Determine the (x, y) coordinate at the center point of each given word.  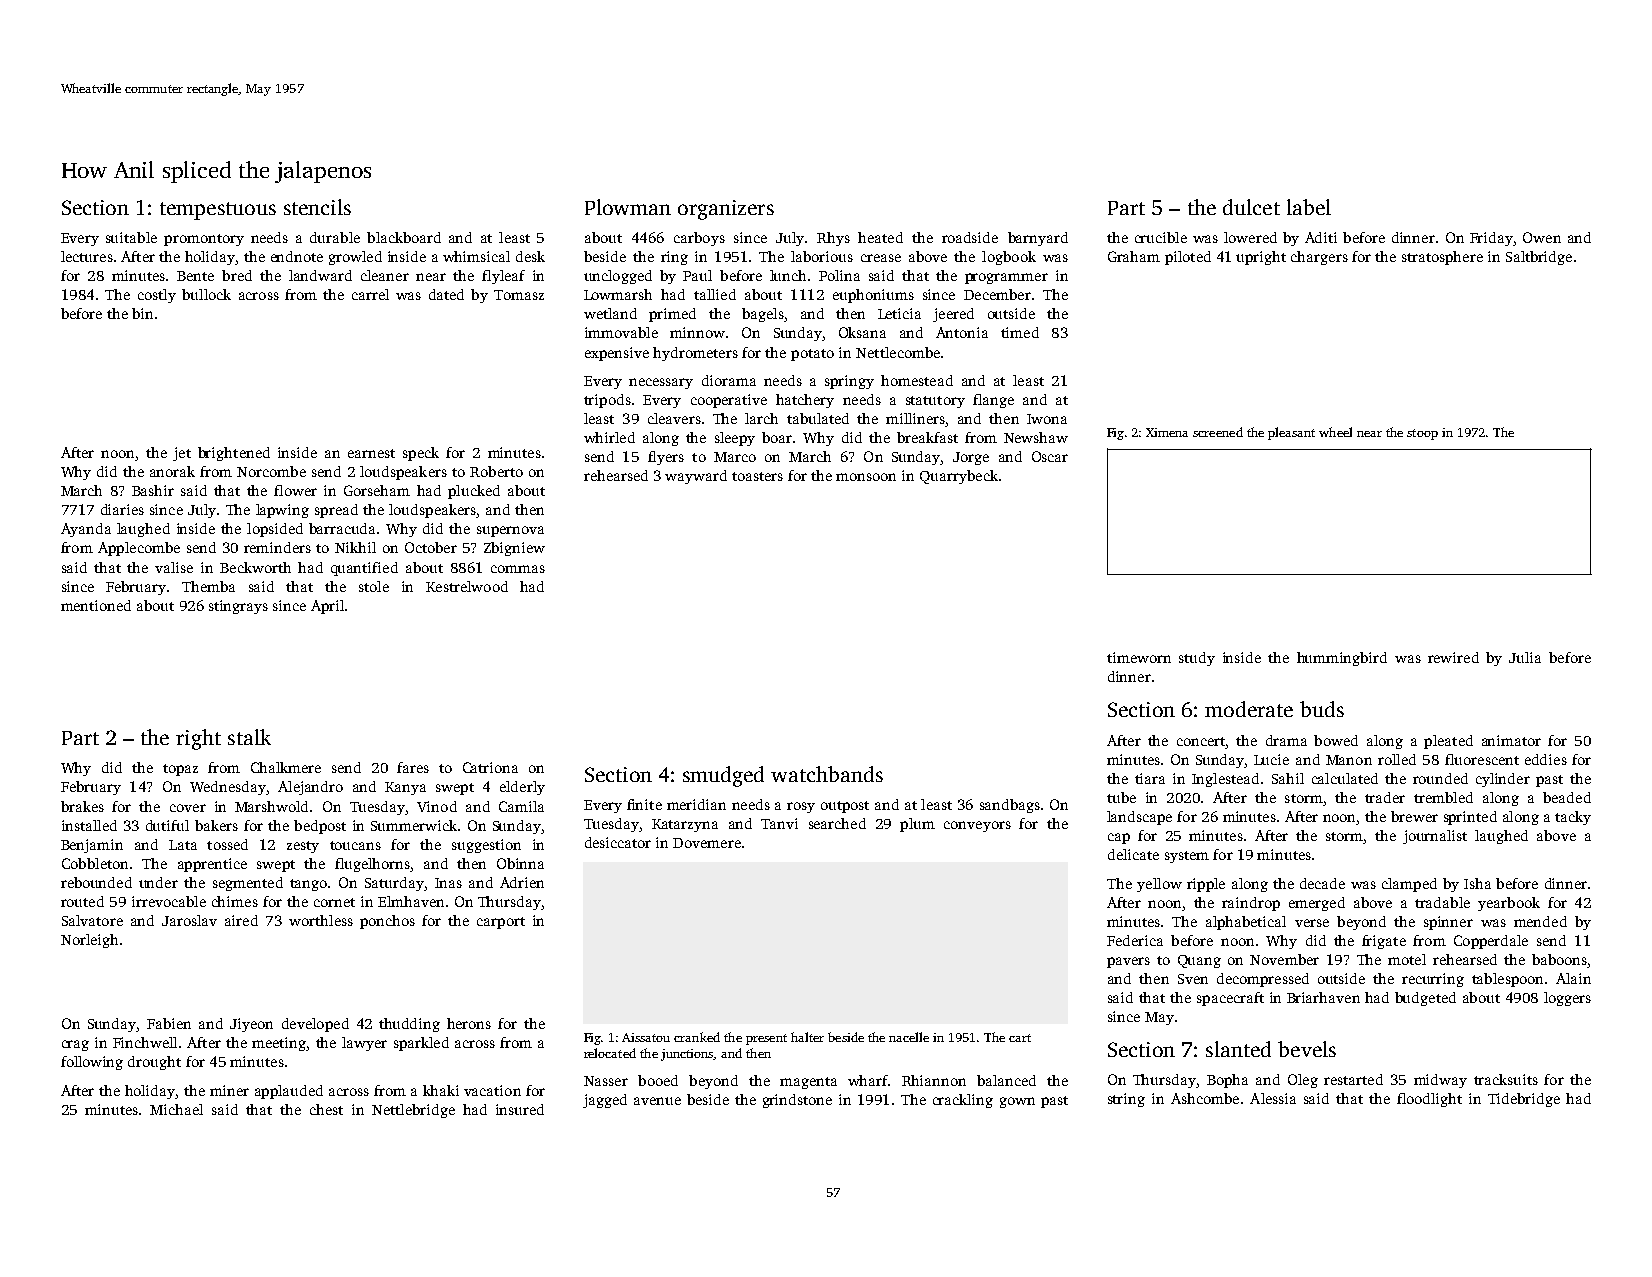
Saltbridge (1539, 258)
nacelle (909, 1037)
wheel (1335, 432)
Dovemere (707, 843)
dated (446, 294)
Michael (176, 1109)
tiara (1150, 778)
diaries (122, 509)
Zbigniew (514, 549)
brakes (82, 806)
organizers (726, 210)
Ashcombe (1205, 1098)
